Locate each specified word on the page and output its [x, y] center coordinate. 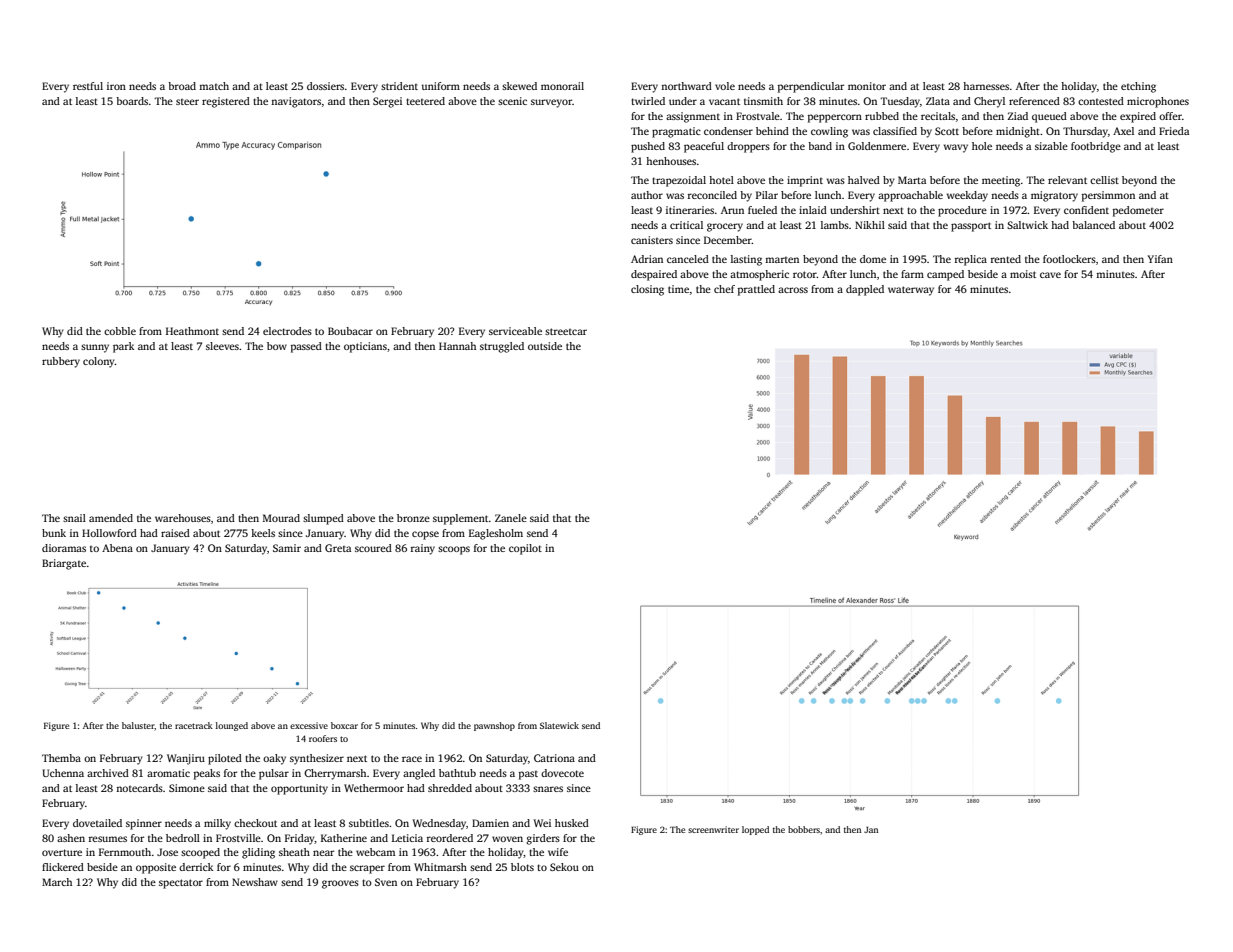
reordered [450, 838]
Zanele [511, 518]
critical [686, 225]
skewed [519, 86]
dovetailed [97, 823]
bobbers [804, 829]
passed [306, 347]
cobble [120, 331]
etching [1138, 87]
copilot [525, 549]
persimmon [1108, 196]
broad [182, 86]
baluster [138, 725]
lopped [755, 830]
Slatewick [559, 725]
